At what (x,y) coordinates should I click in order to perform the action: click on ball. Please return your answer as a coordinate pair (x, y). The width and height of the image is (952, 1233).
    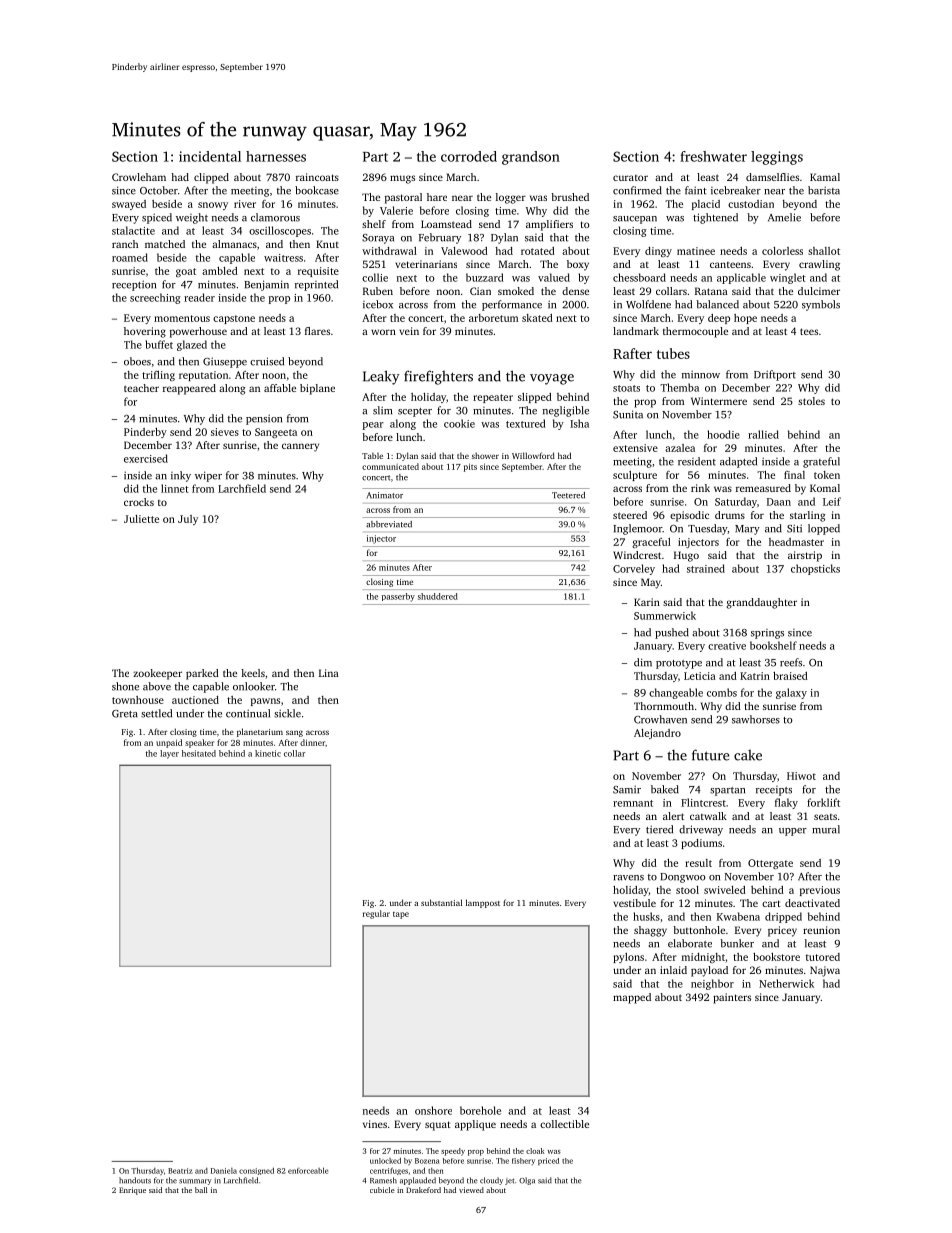
    Looking at the image, I should click on (201, 1190).
